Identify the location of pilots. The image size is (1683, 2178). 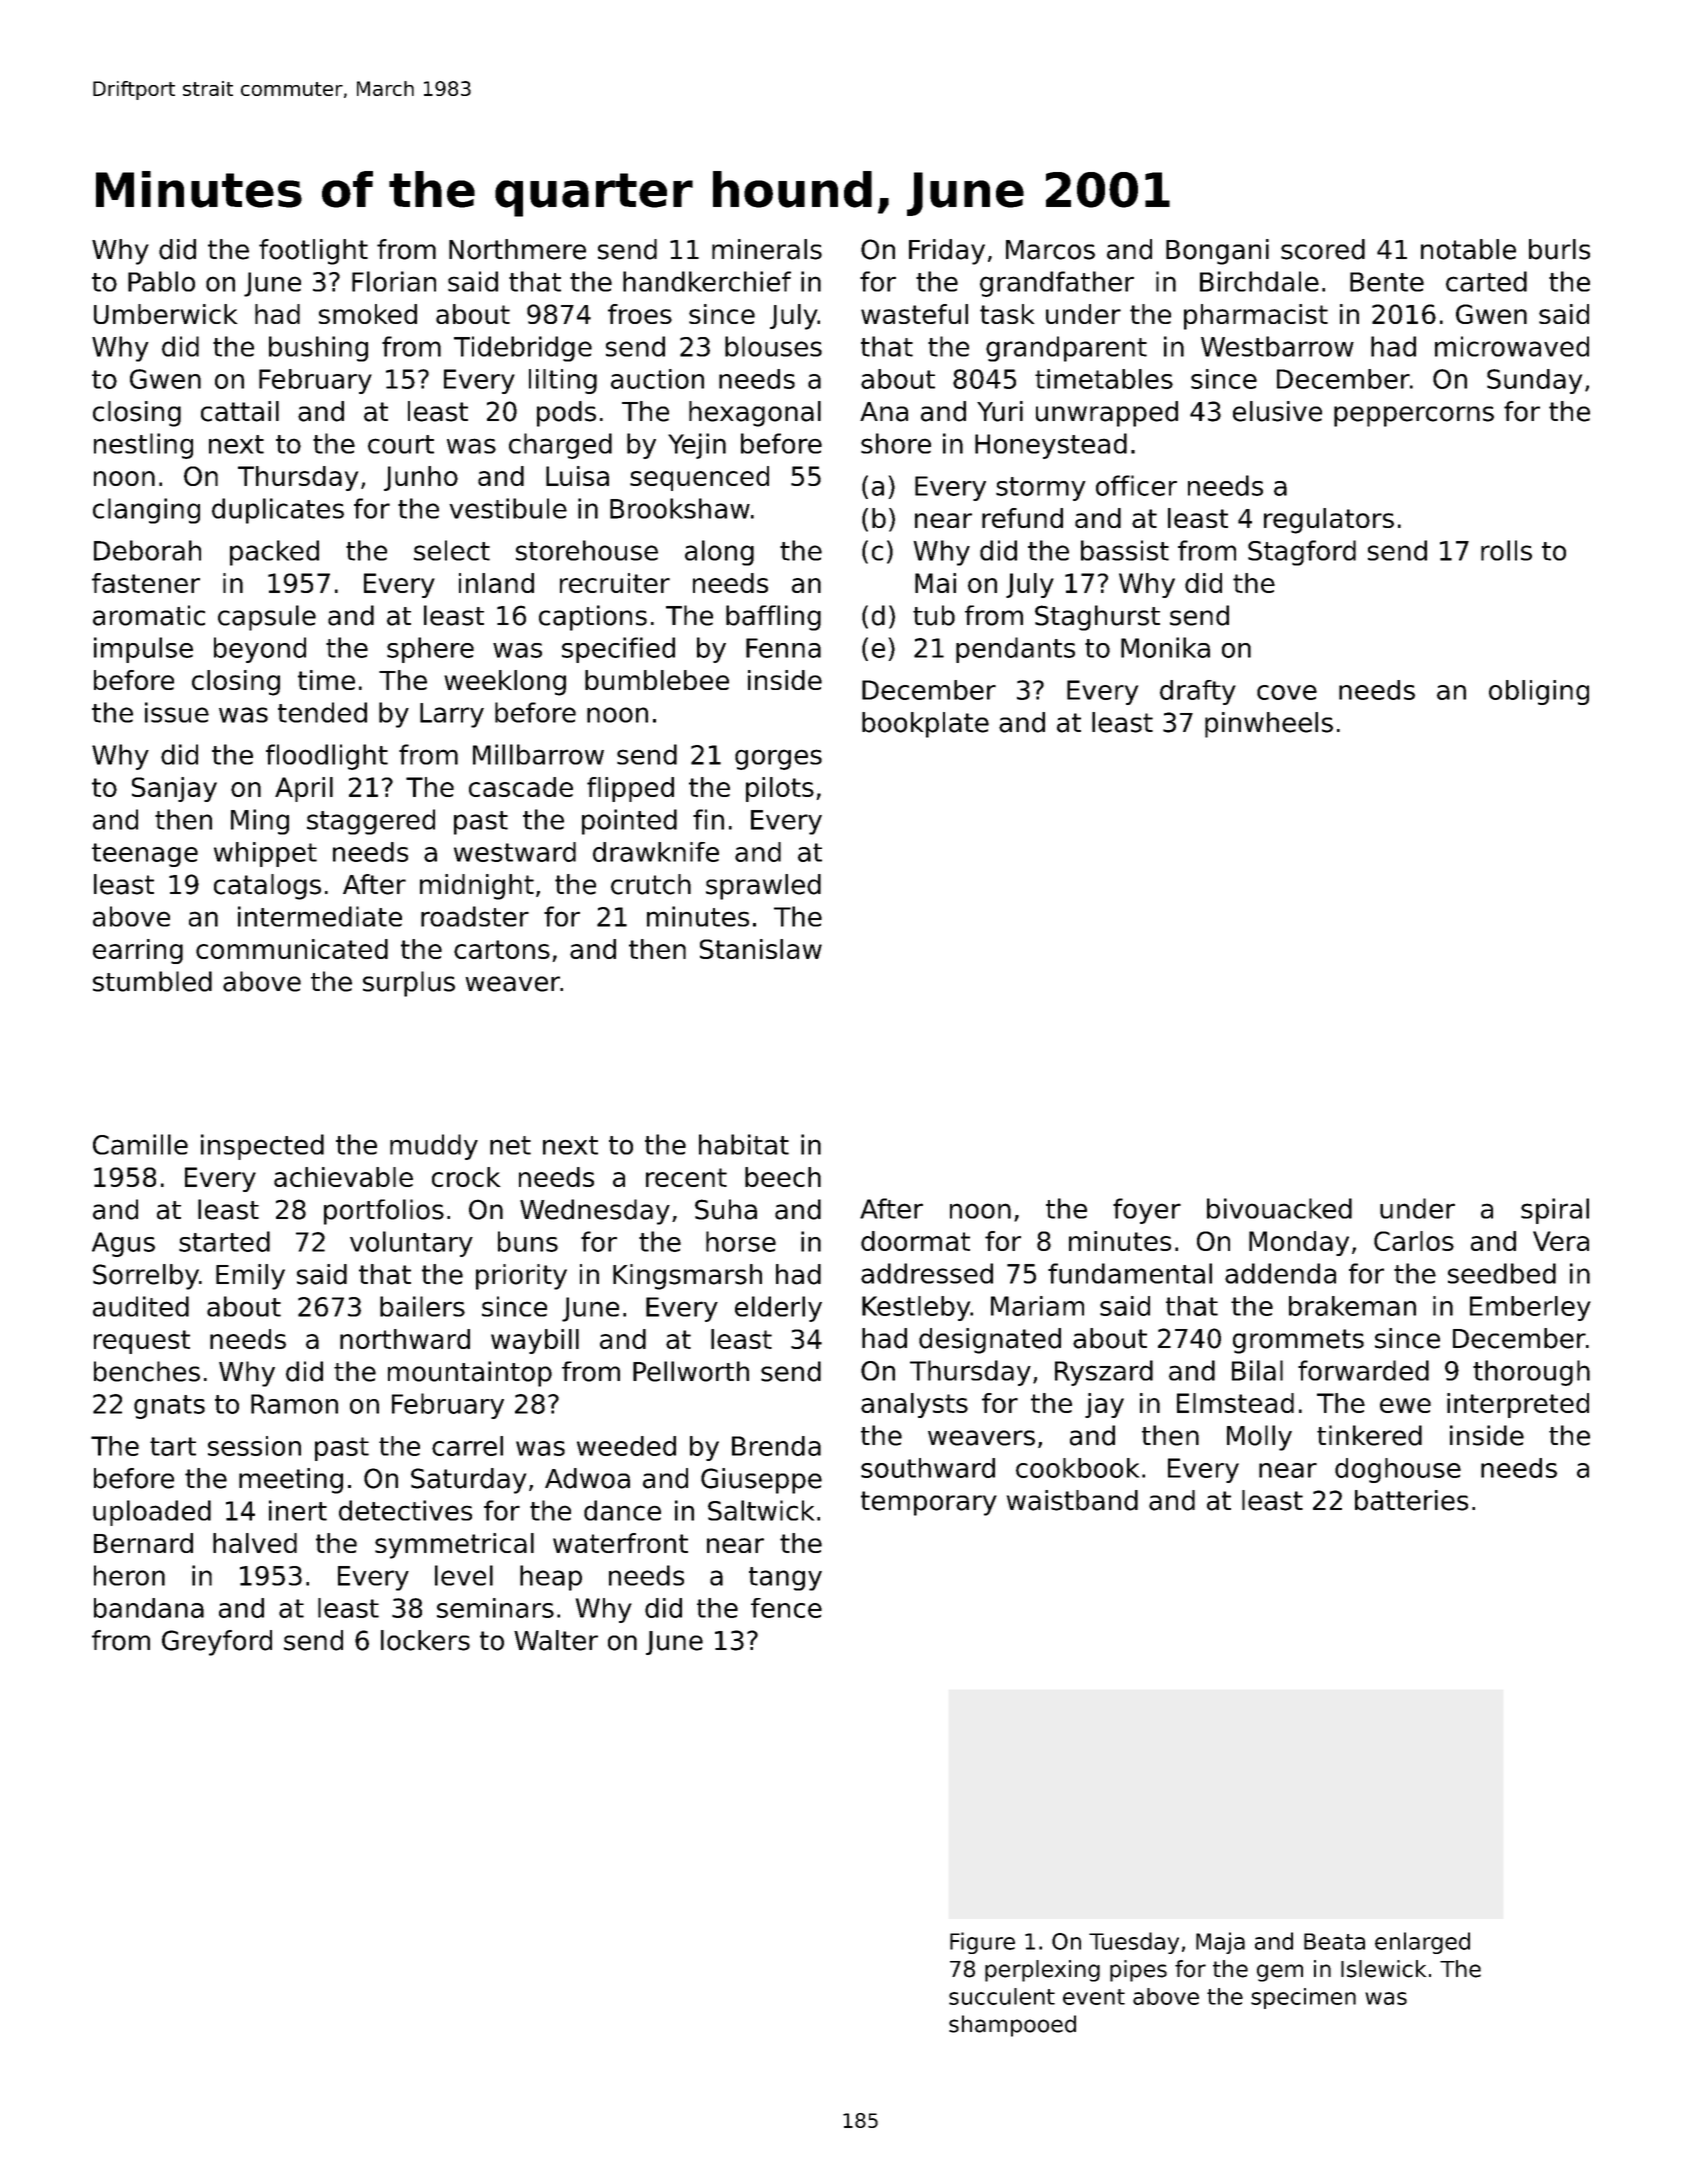
(780, 789).
